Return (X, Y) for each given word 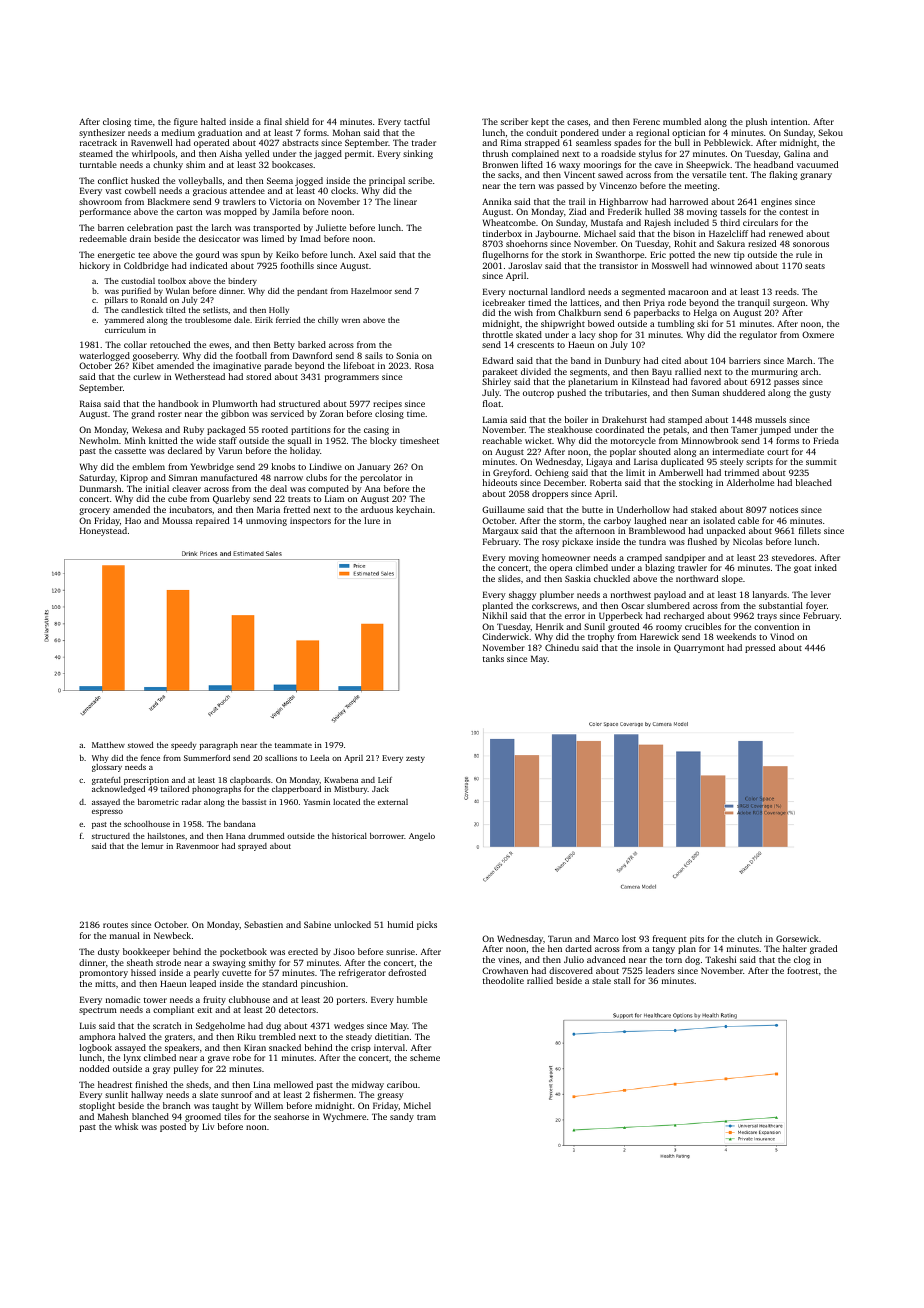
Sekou (830, 132)
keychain (414, 510)
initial (157, 488)
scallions (281, 758)
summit (821, 461)
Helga (705, 313)
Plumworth (235, 403)
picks (427, 925)
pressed (760, 648)
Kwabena (341, 780)
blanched (150, 1116)
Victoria (286, 201)
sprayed (252, 847)
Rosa (424, 365)
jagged (328, 154)
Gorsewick (797, 938)
